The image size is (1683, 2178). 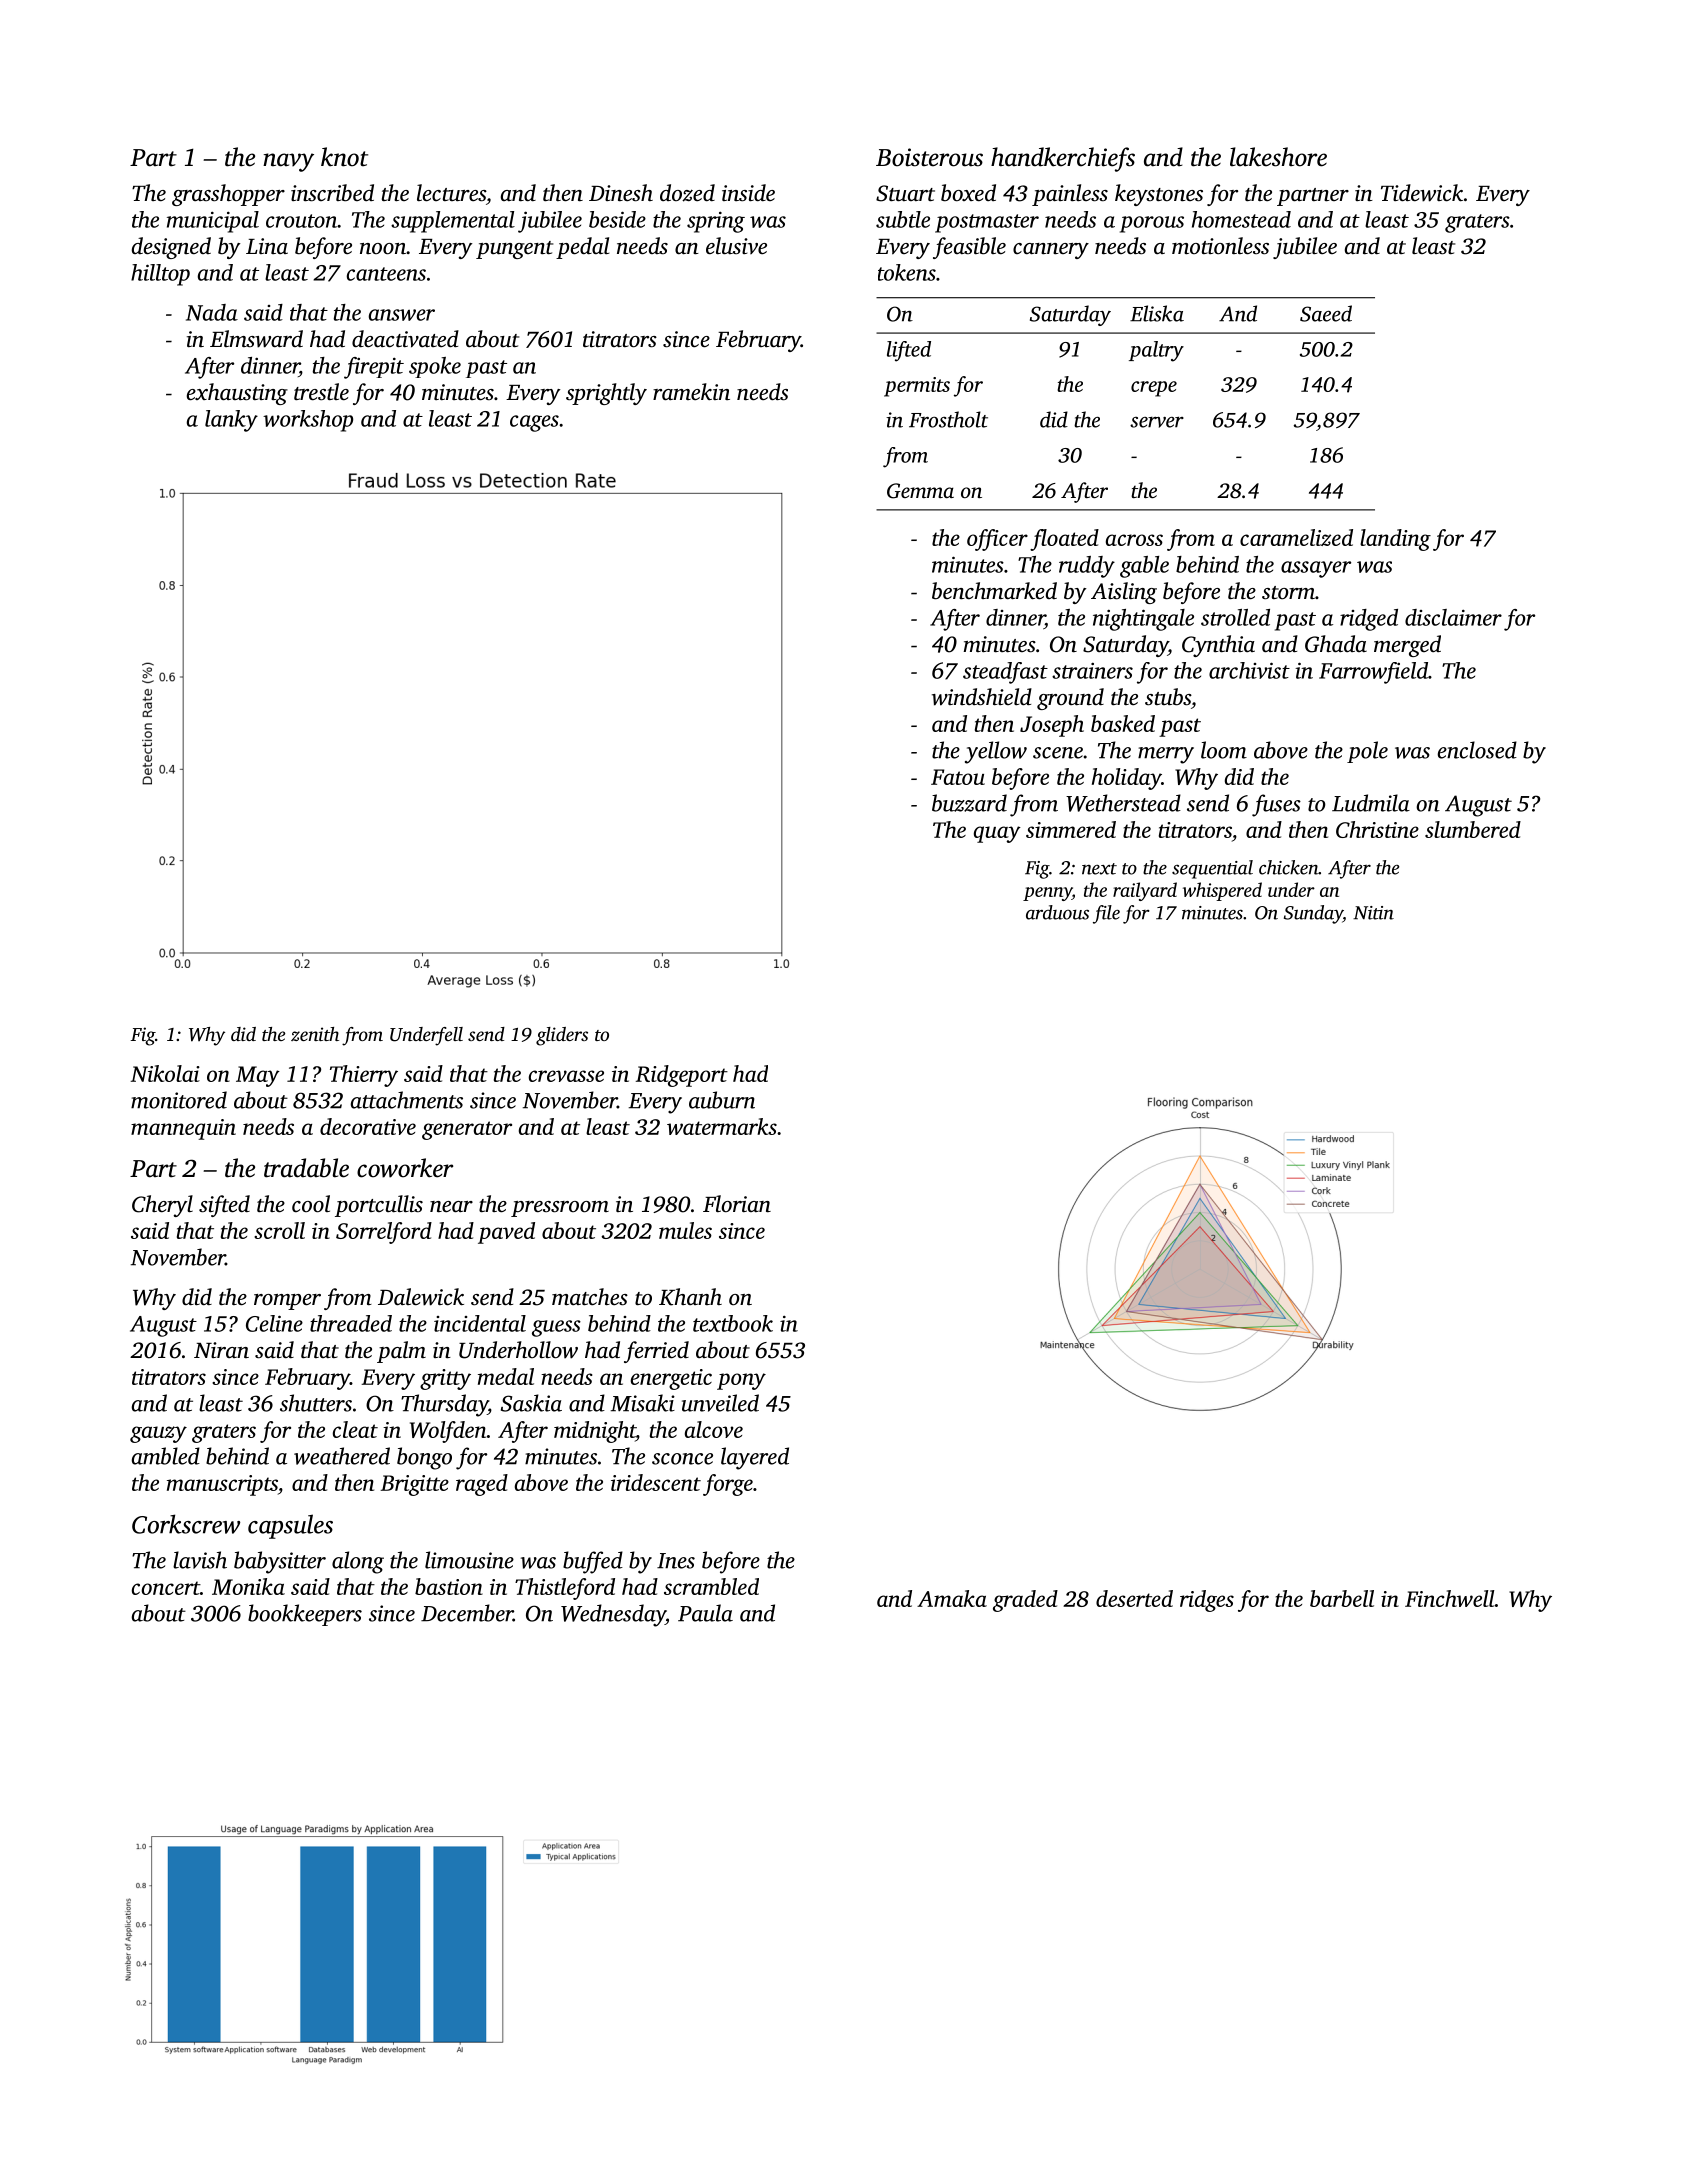 I want to click on limousine, so click(x=469, y=1560).
